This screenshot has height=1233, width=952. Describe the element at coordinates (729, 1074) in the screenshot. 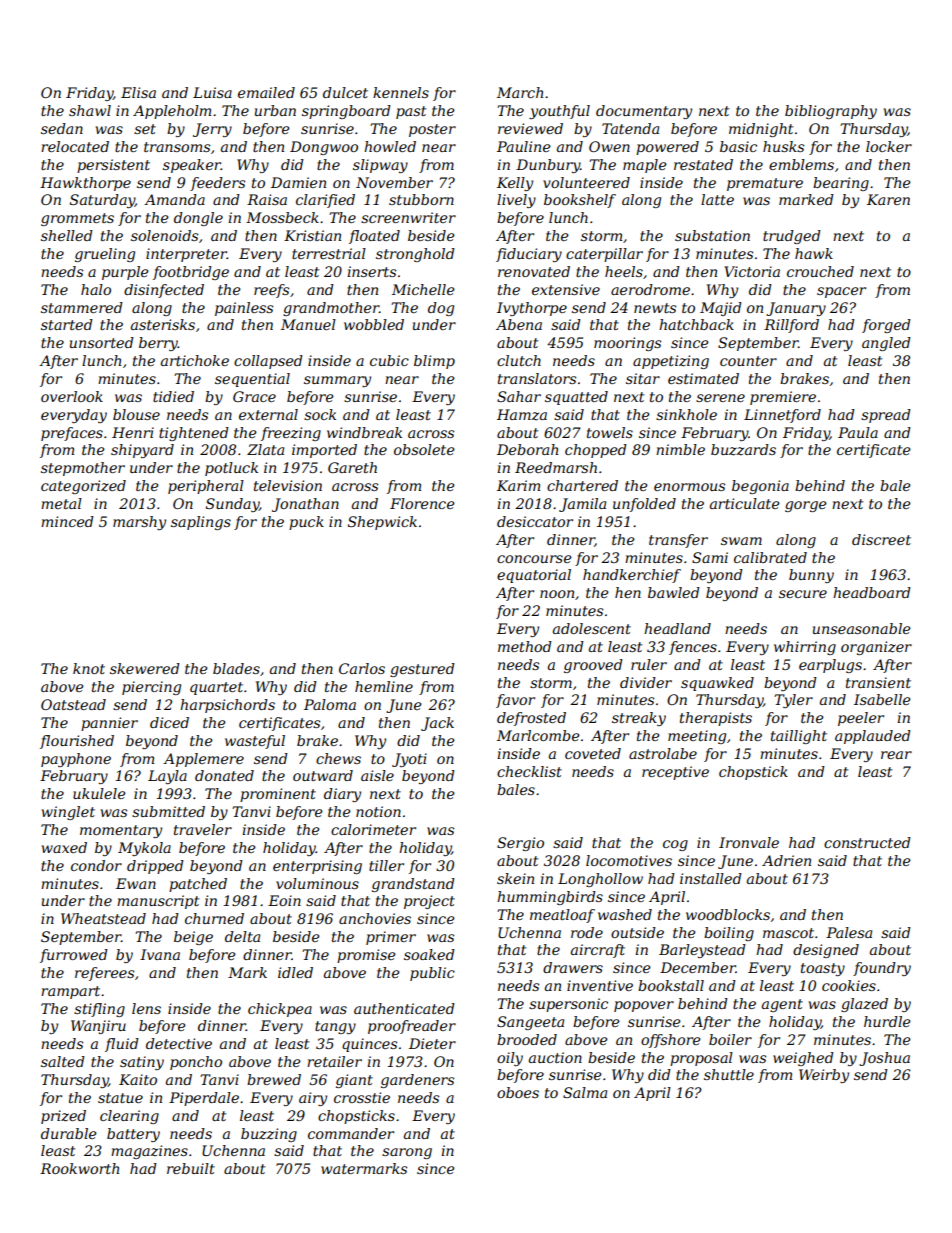

I see `shuttle` at that location.
